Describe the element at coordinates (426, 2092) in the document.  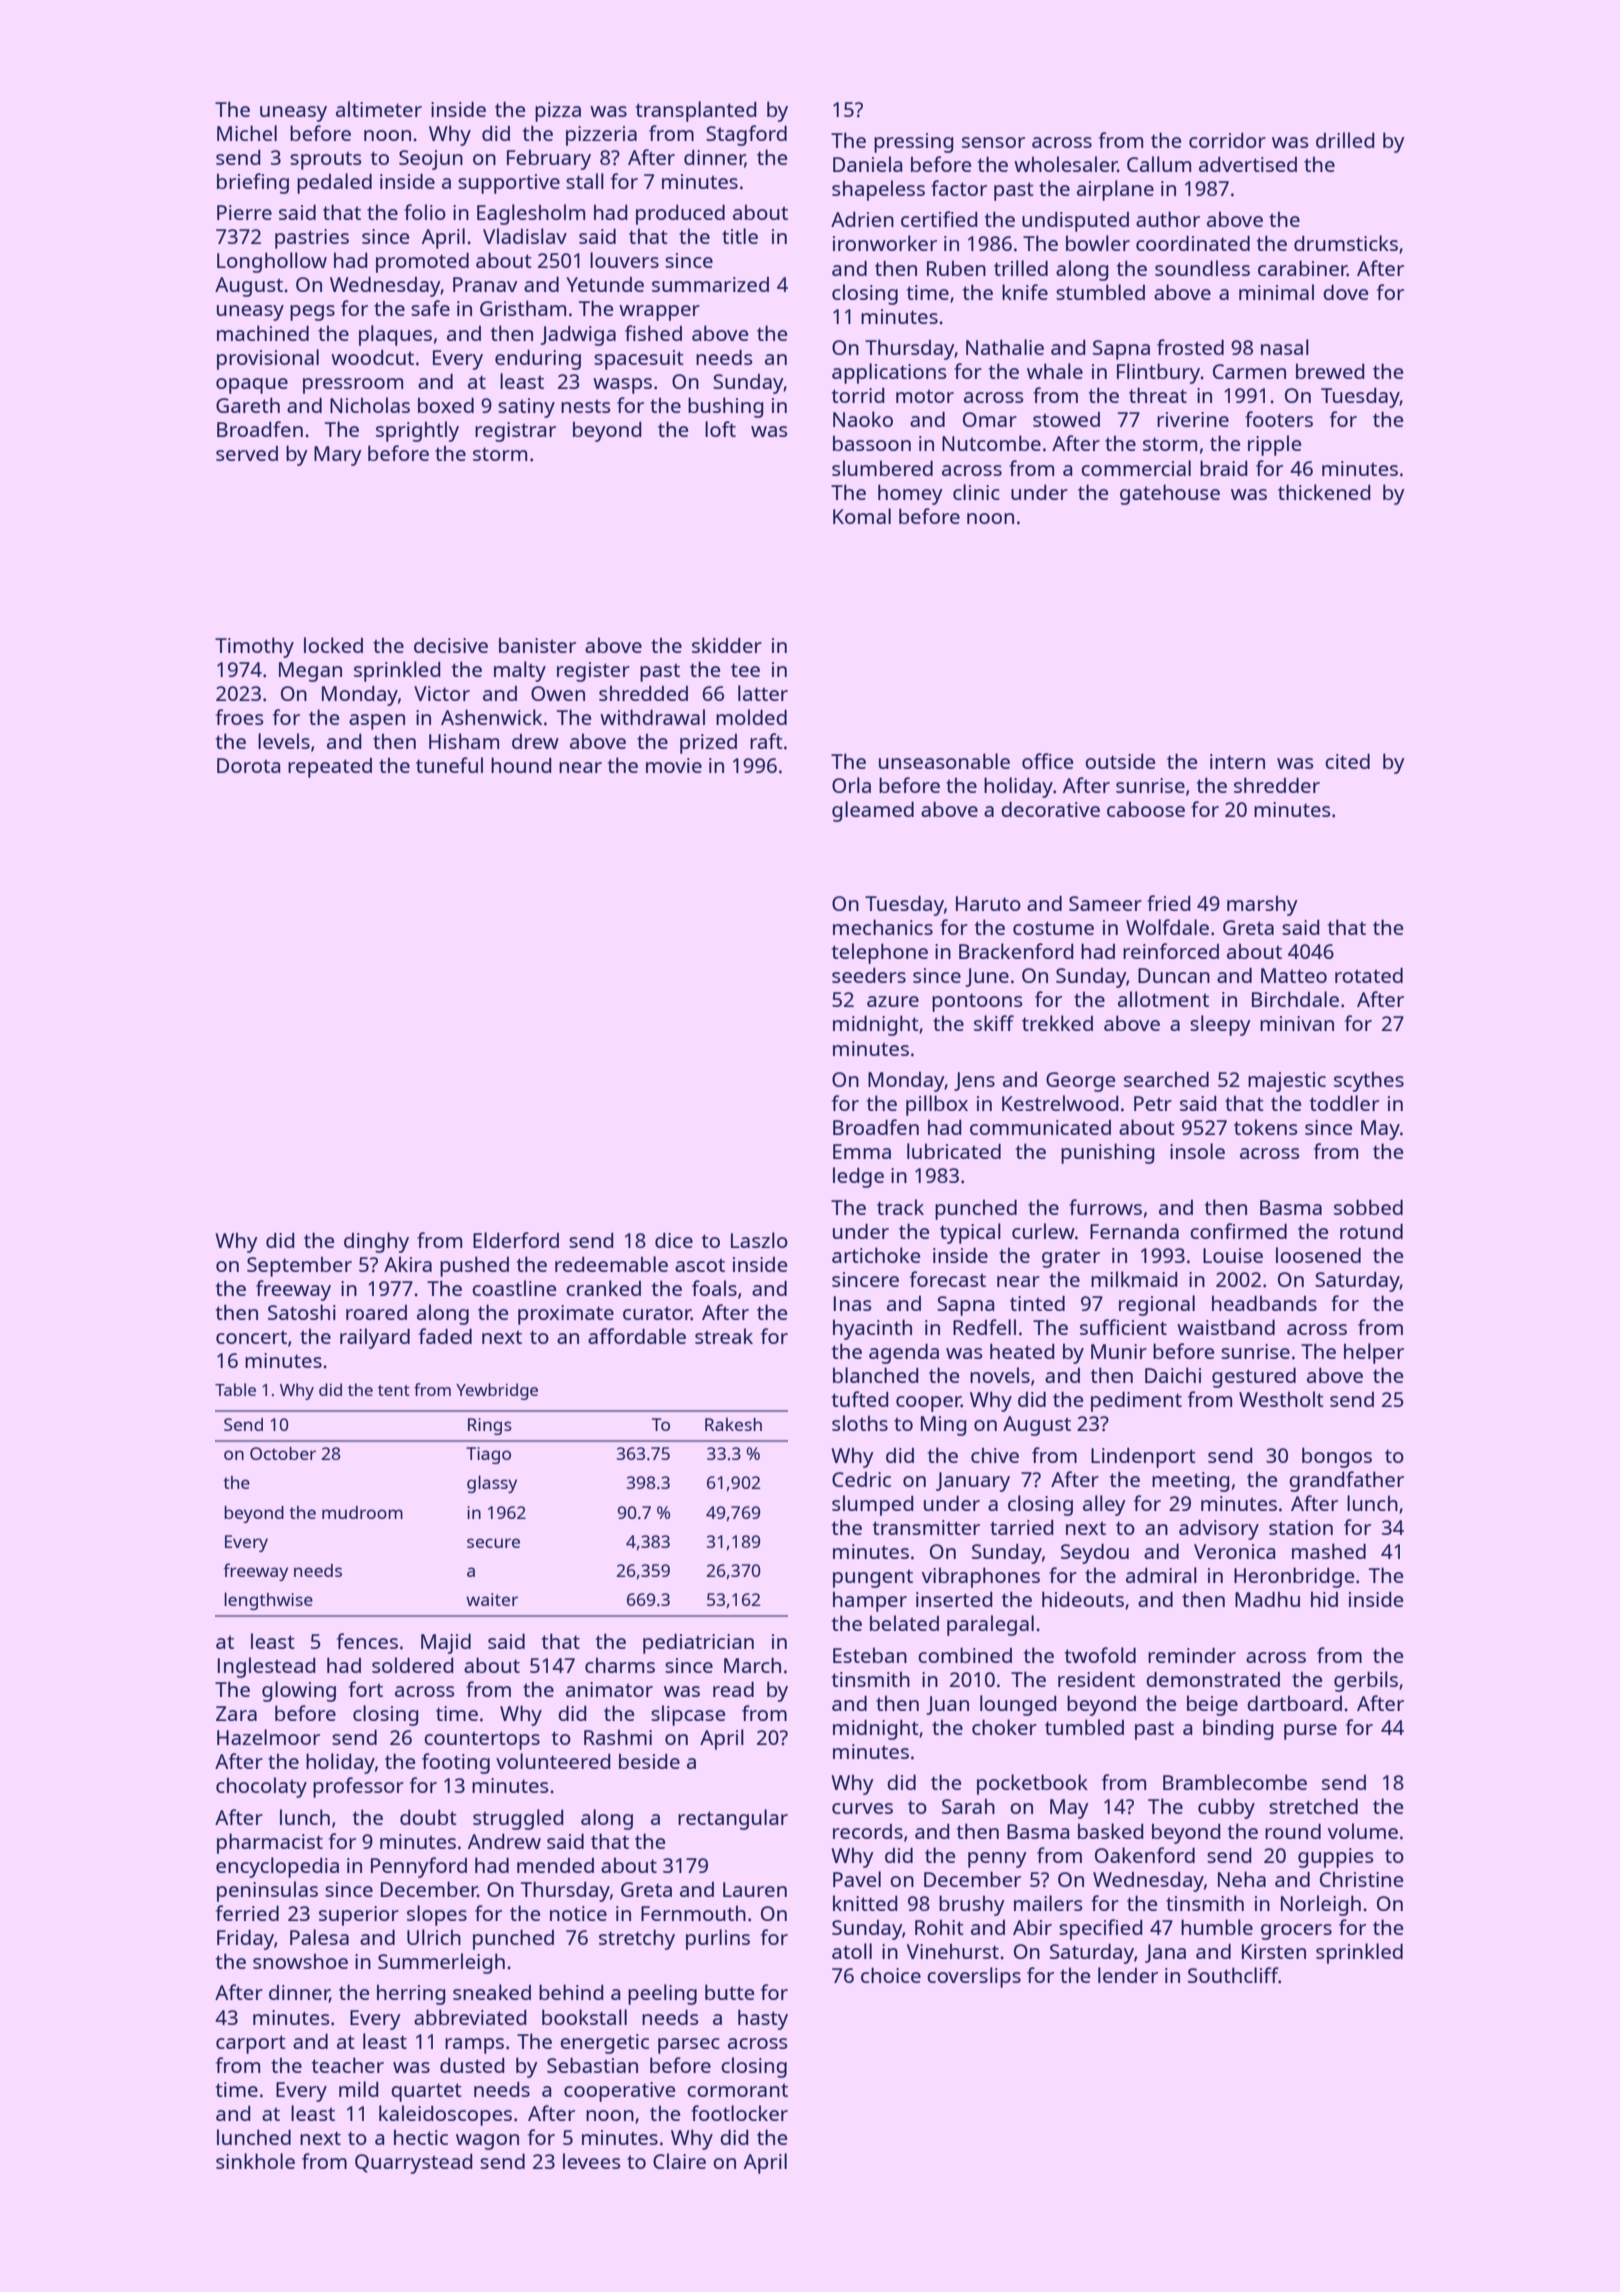
I see `quartet` at that location.
